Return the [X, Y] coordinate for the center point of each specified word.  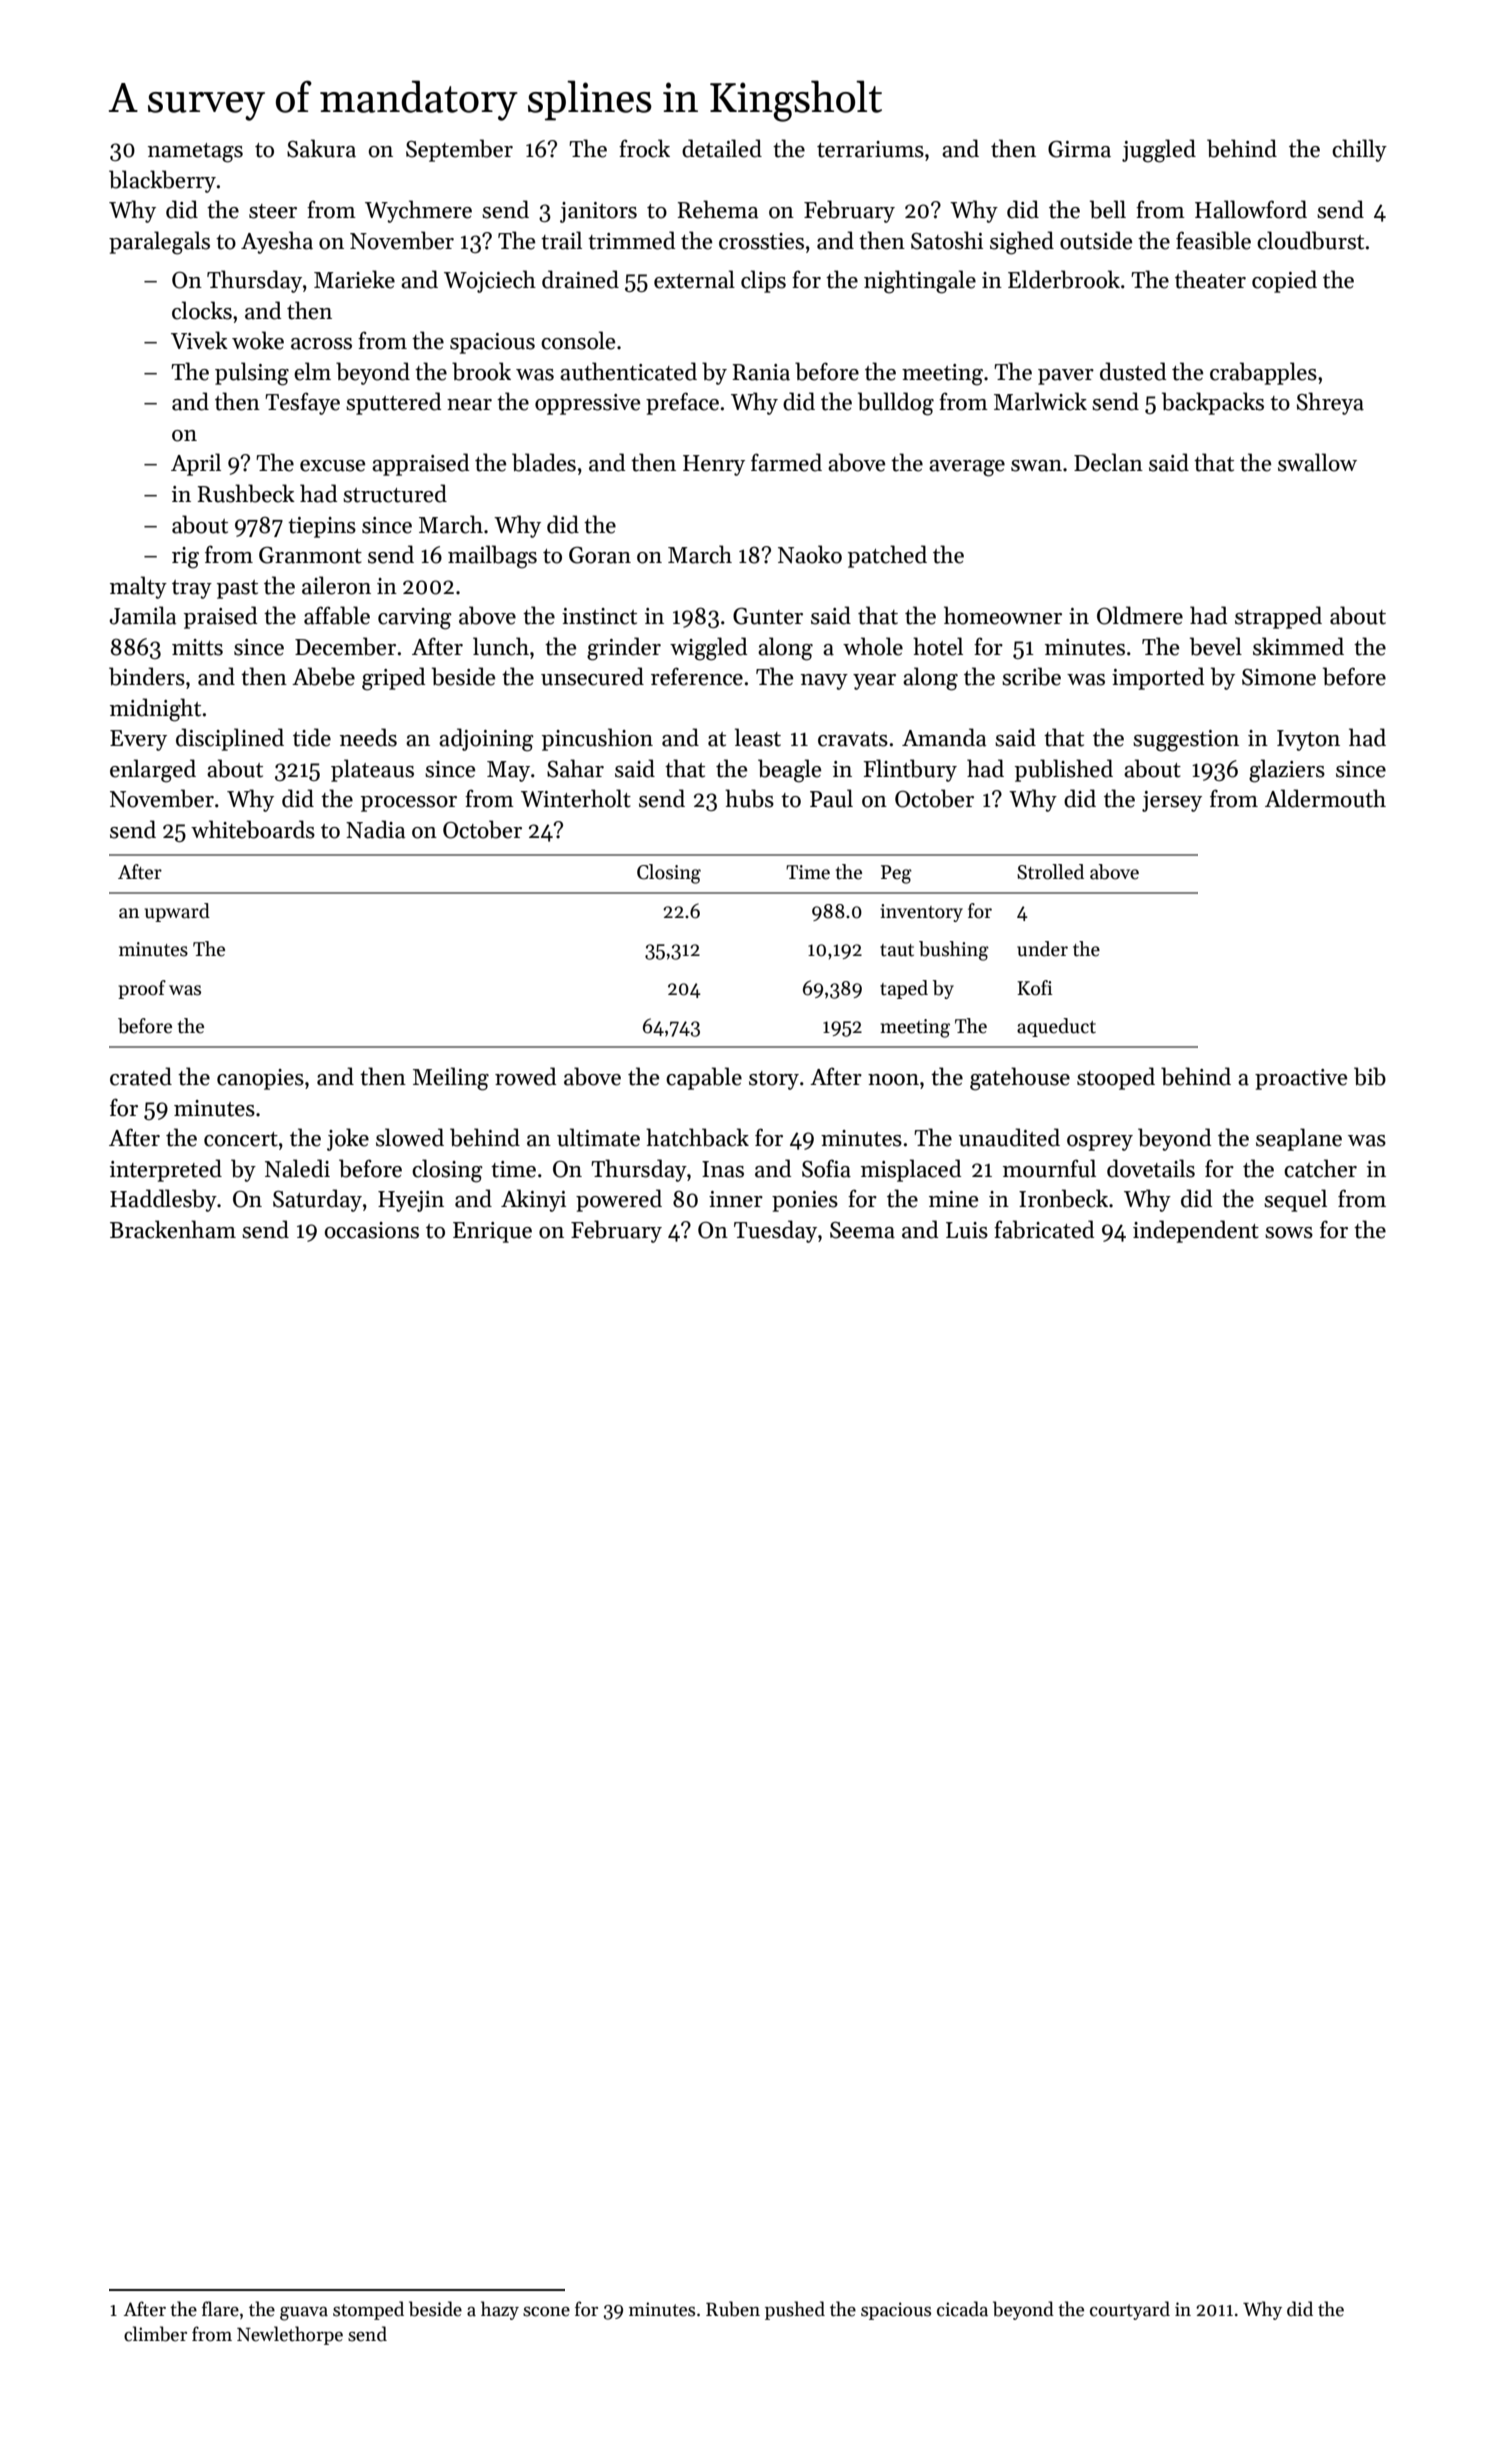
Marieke [354, 279]
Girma [1079, 149]
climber [155, 2334]
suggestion [1186, 741]
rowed [525, 1076]
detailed [722, 148]
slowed [410, 1137]
